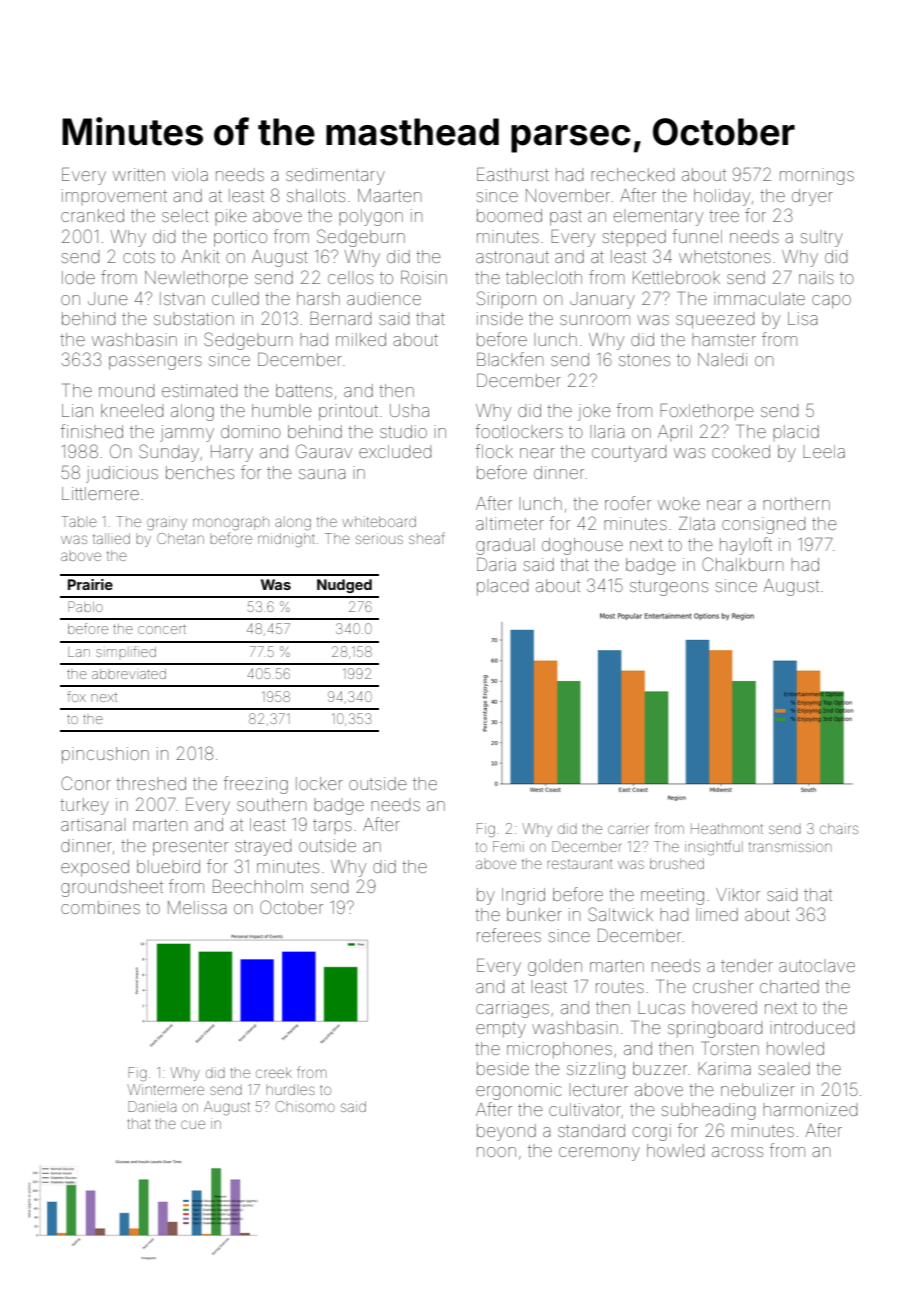 This document has height=1311, width=924. What do you see at coordinates (817, 176) in the document?
I see `mornings` at bounding box center [817, 176].
